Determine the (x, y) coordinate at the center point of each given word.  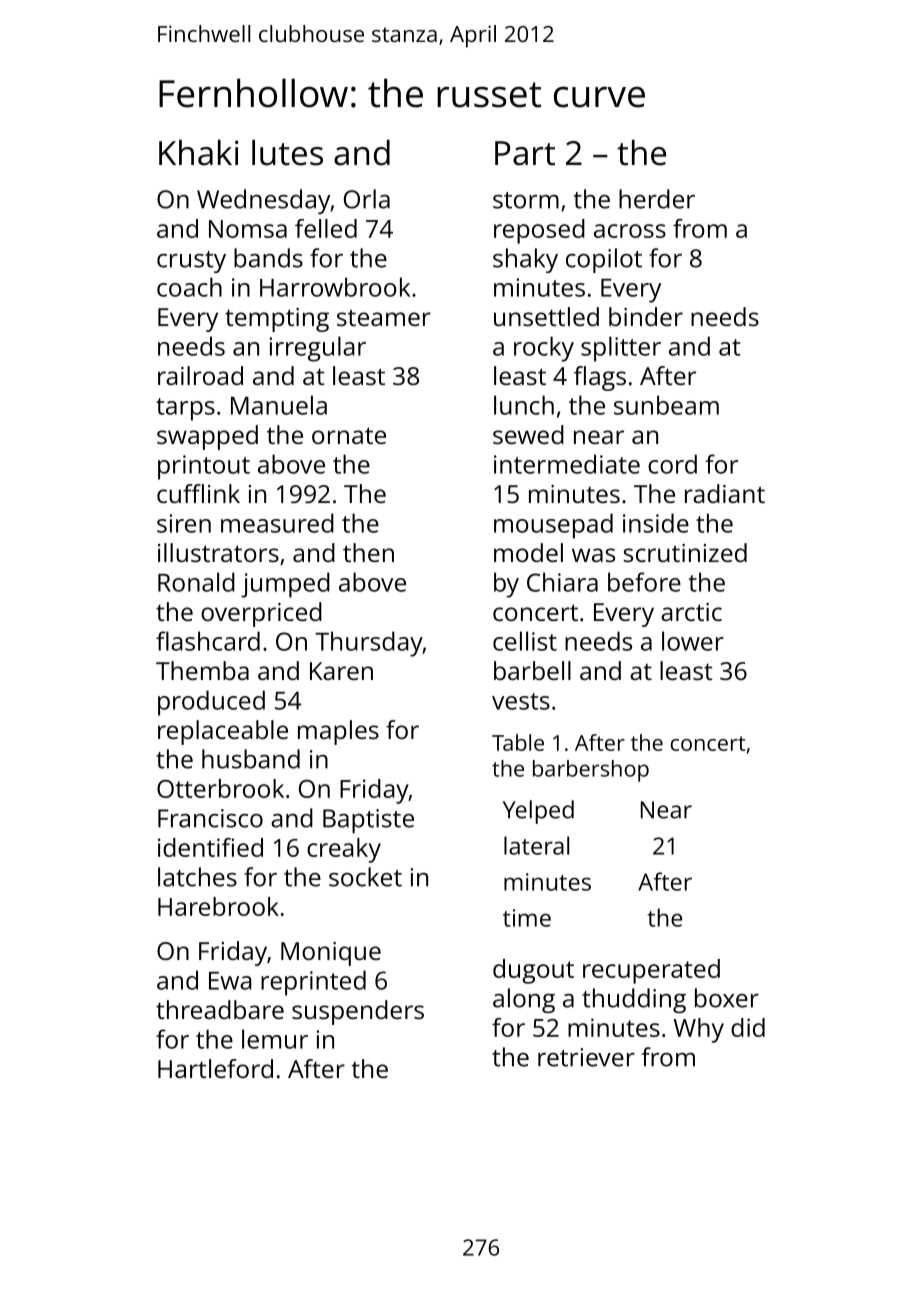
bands (268, 258)
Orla (367, 199)
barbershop (591, 771)
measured (277, 523)
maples (338, 732)
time (527, 918)
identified (210, 847)
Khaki (199, 153)
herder (657, 199)
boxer (727, 998)
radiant (725, 493)
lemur (275, 1039)
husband (251, 759)
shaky (525, 260)
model (528, 552)
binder (646, 316)
